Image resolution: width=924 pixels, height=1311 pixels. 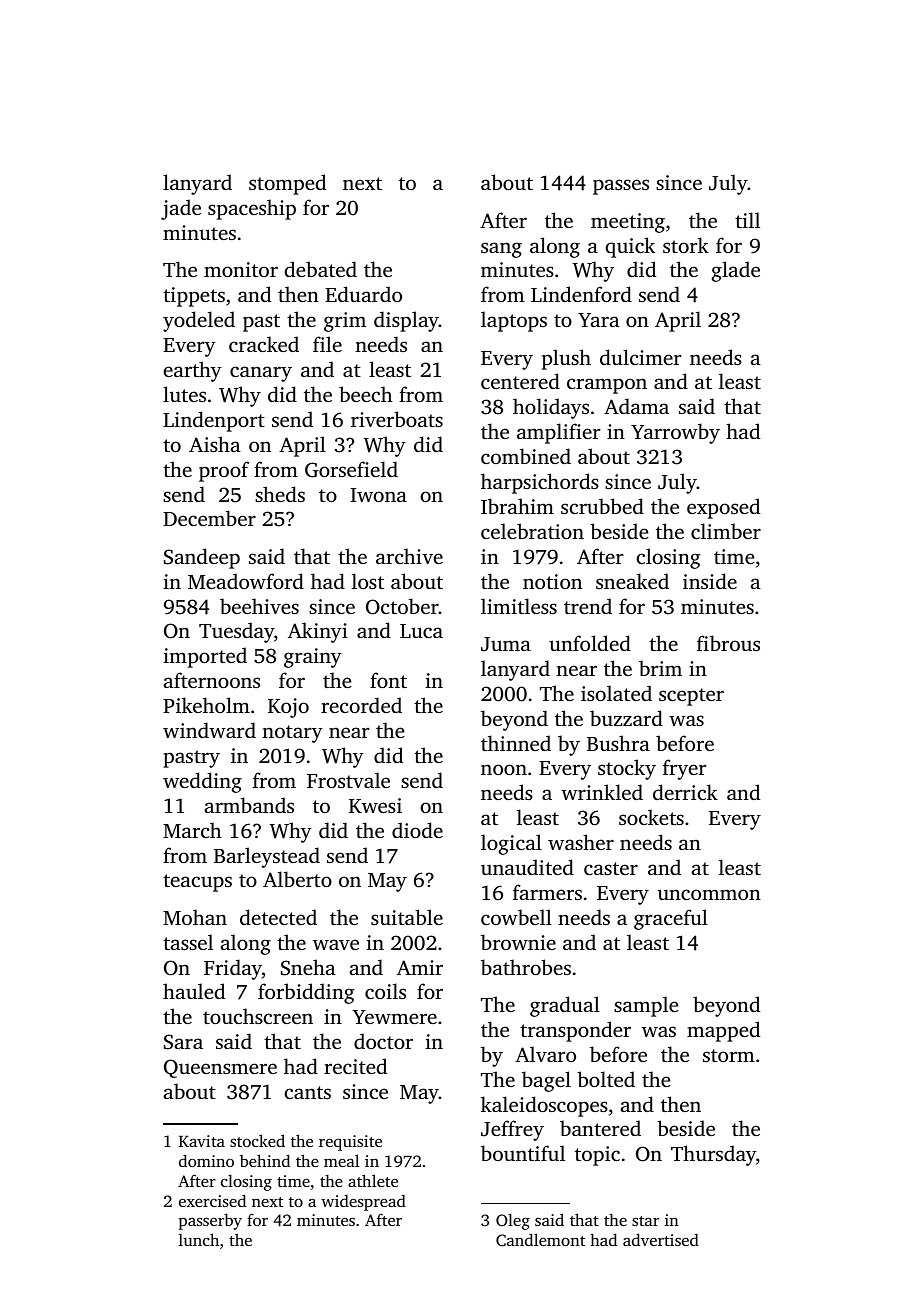 I want to click on Oleg, so click(x=513, y=1221).
